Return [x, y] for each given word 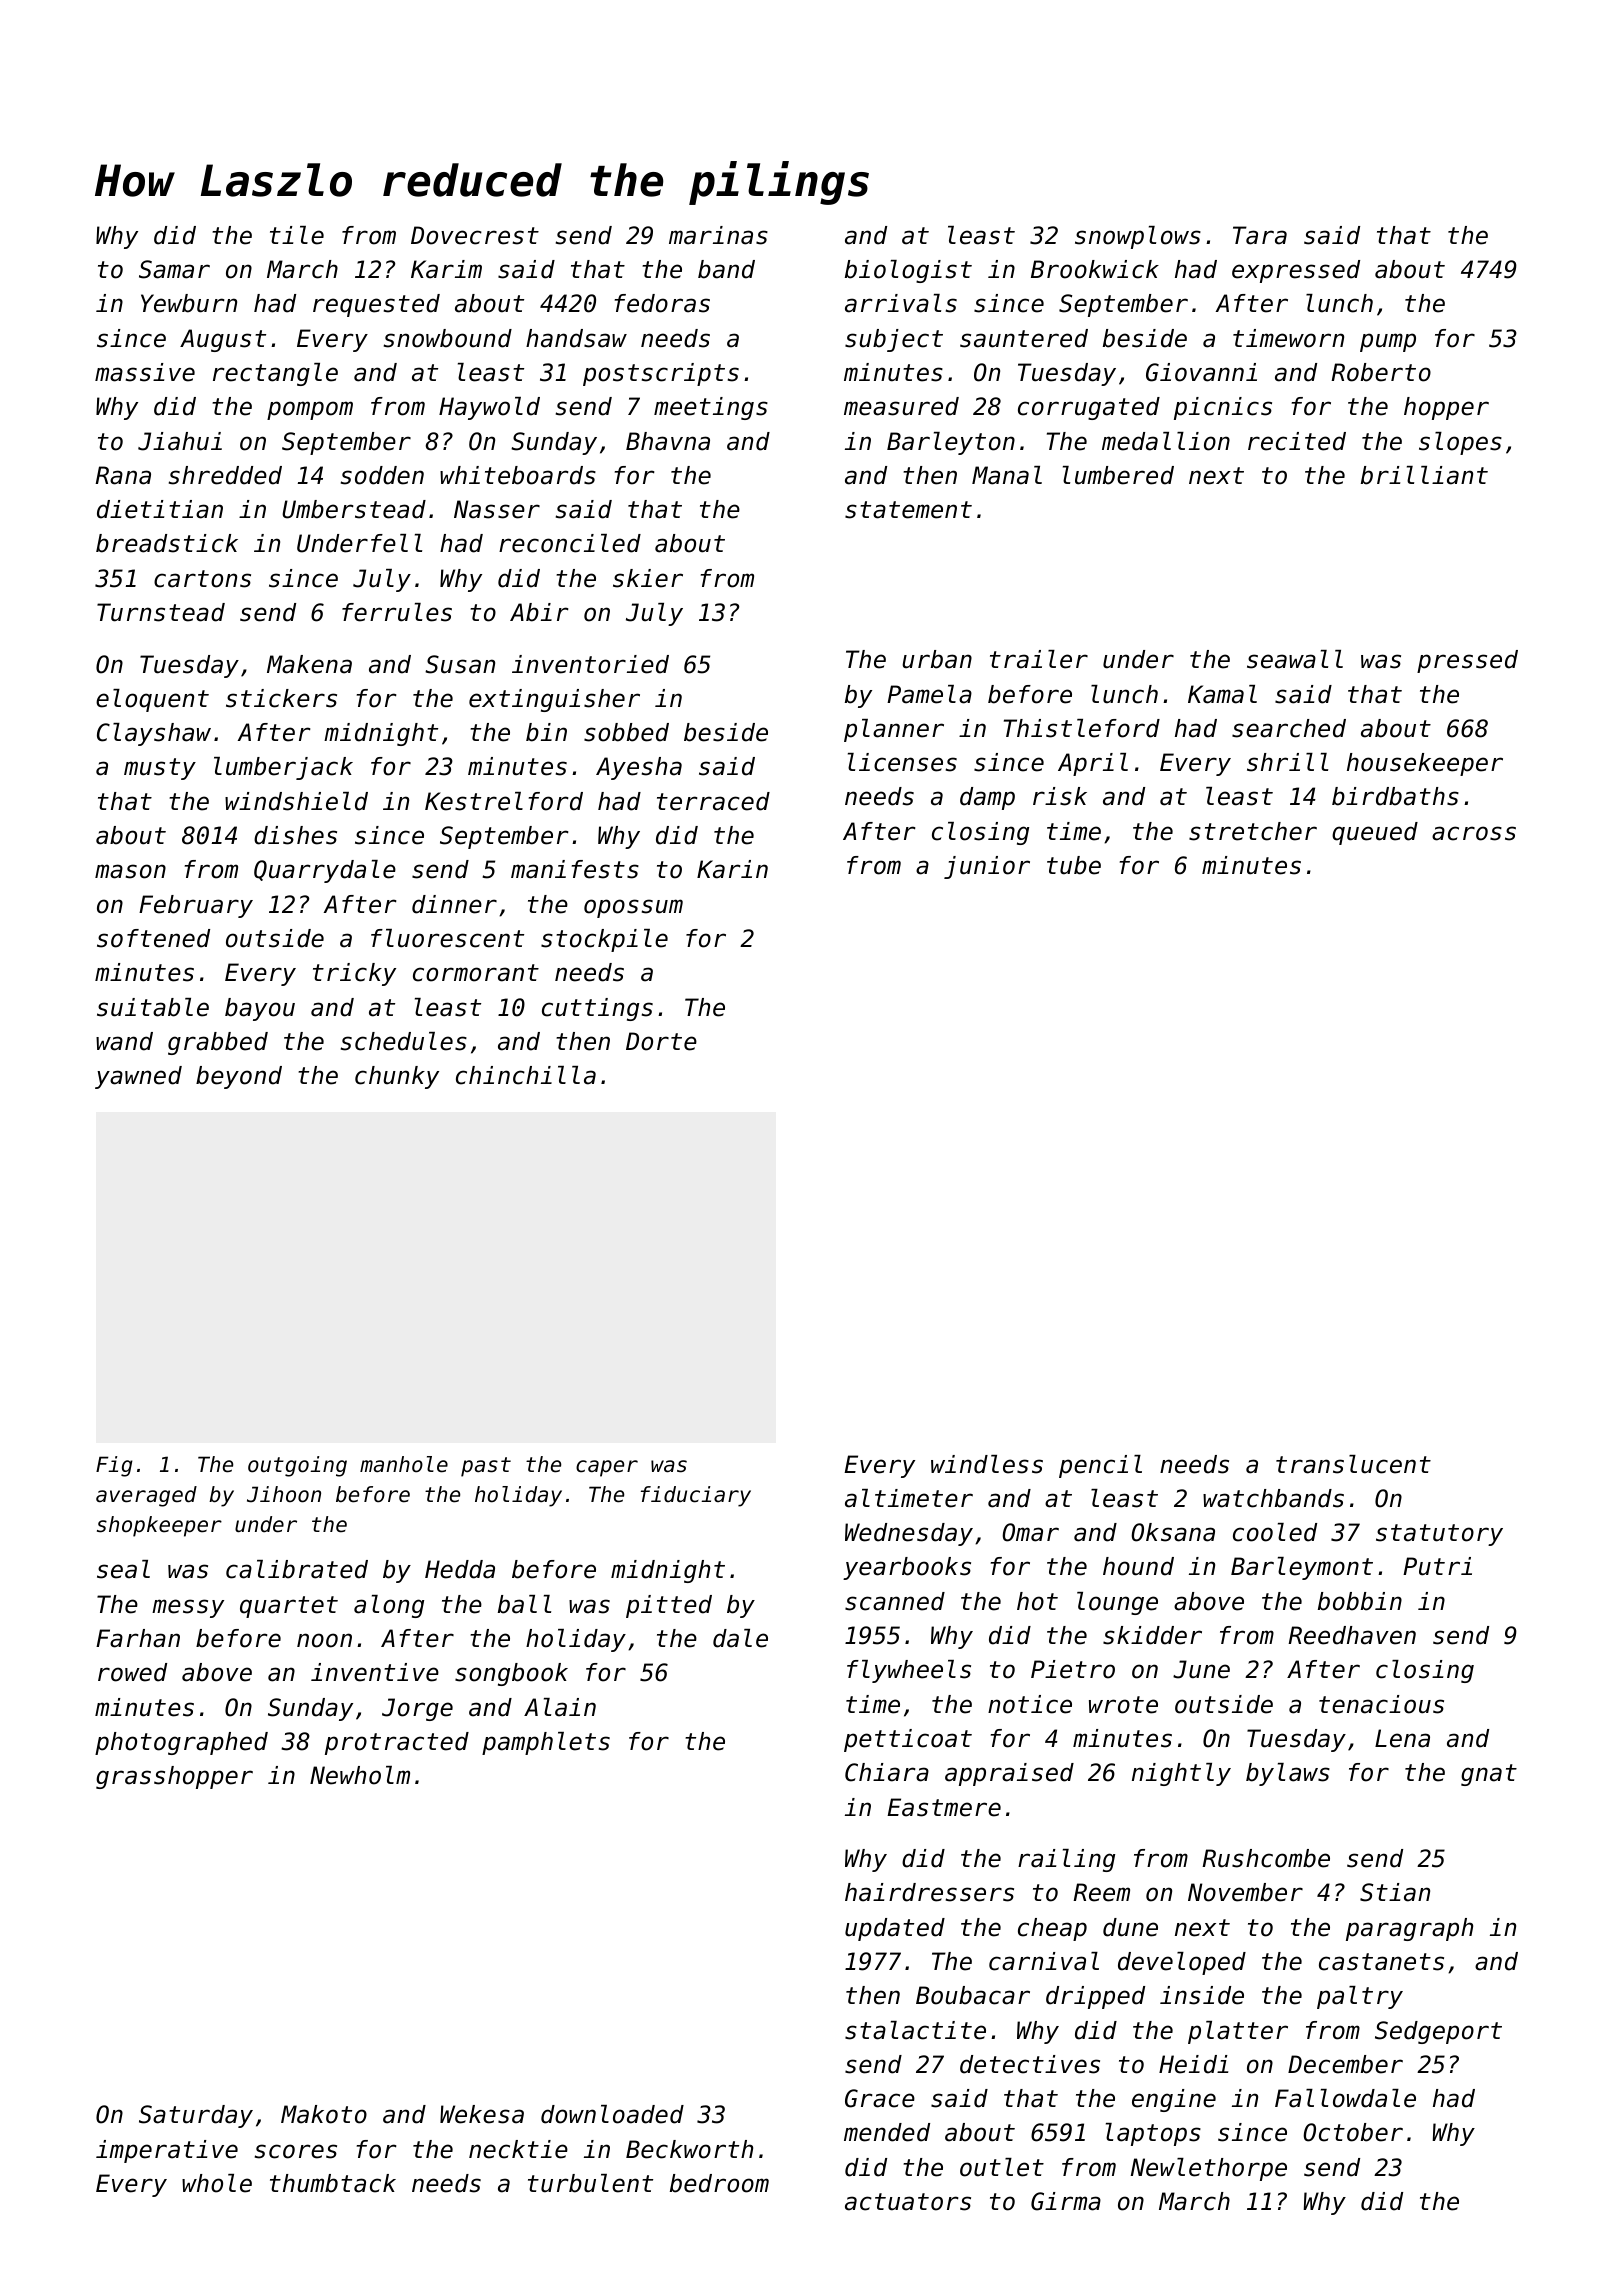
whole [217, 2183]
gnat [1489, 1775]
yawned [138, 1077]
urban [937, 659]
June [1201, 1669]
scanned [895, 1601]
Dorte [661, 1041]
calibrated [297, 1569]
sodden [382, 475]
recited [1297, 441]
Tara [1260, 235]
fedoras [662, 303]
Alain [560, 1707]
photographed [181, 1743]
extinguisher [554, 700]
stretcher [1253, 831]
